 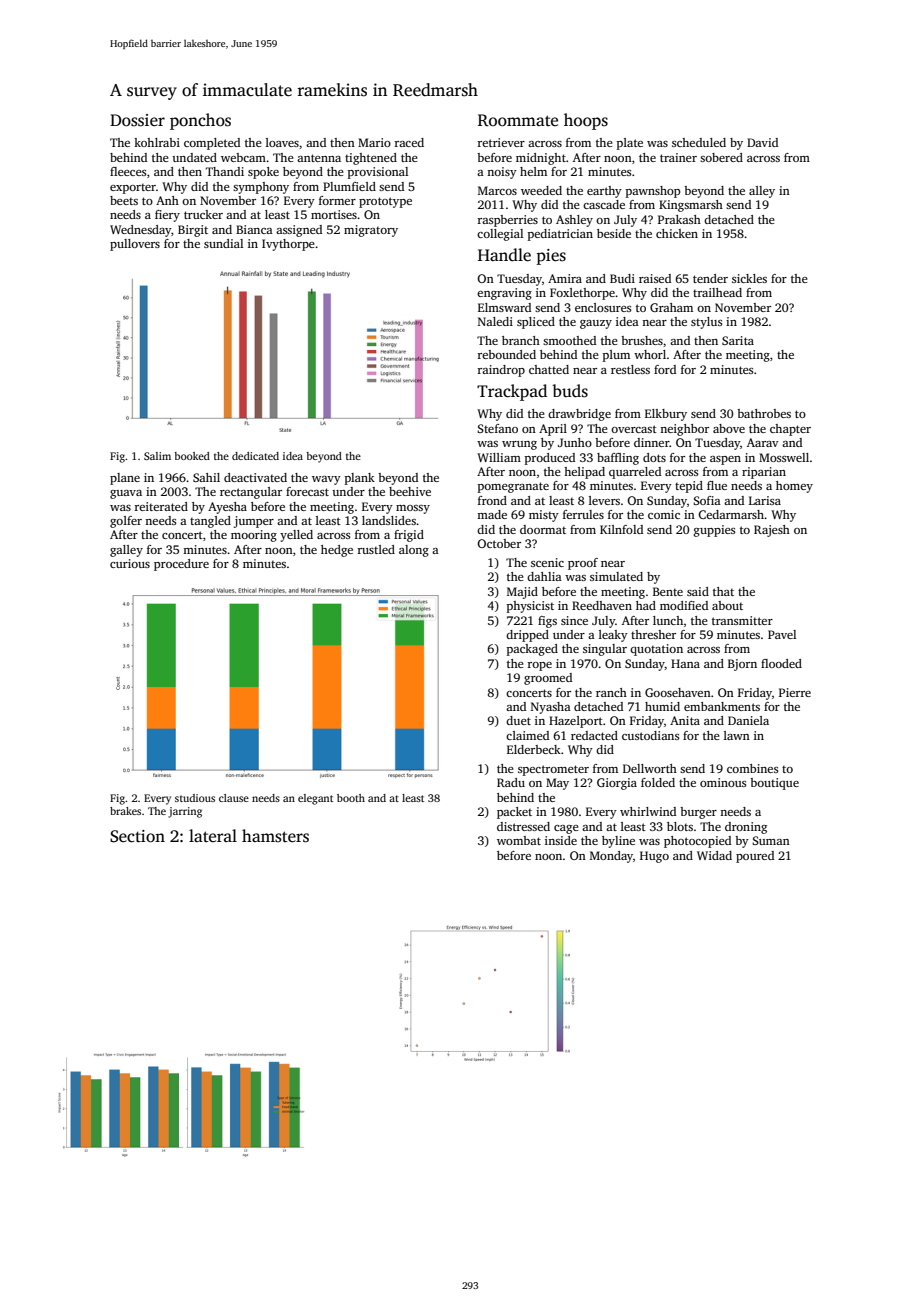 What do you see at coordinates (378, 173) in the page?
I see `provisional` at bounding box center [378, 173].
